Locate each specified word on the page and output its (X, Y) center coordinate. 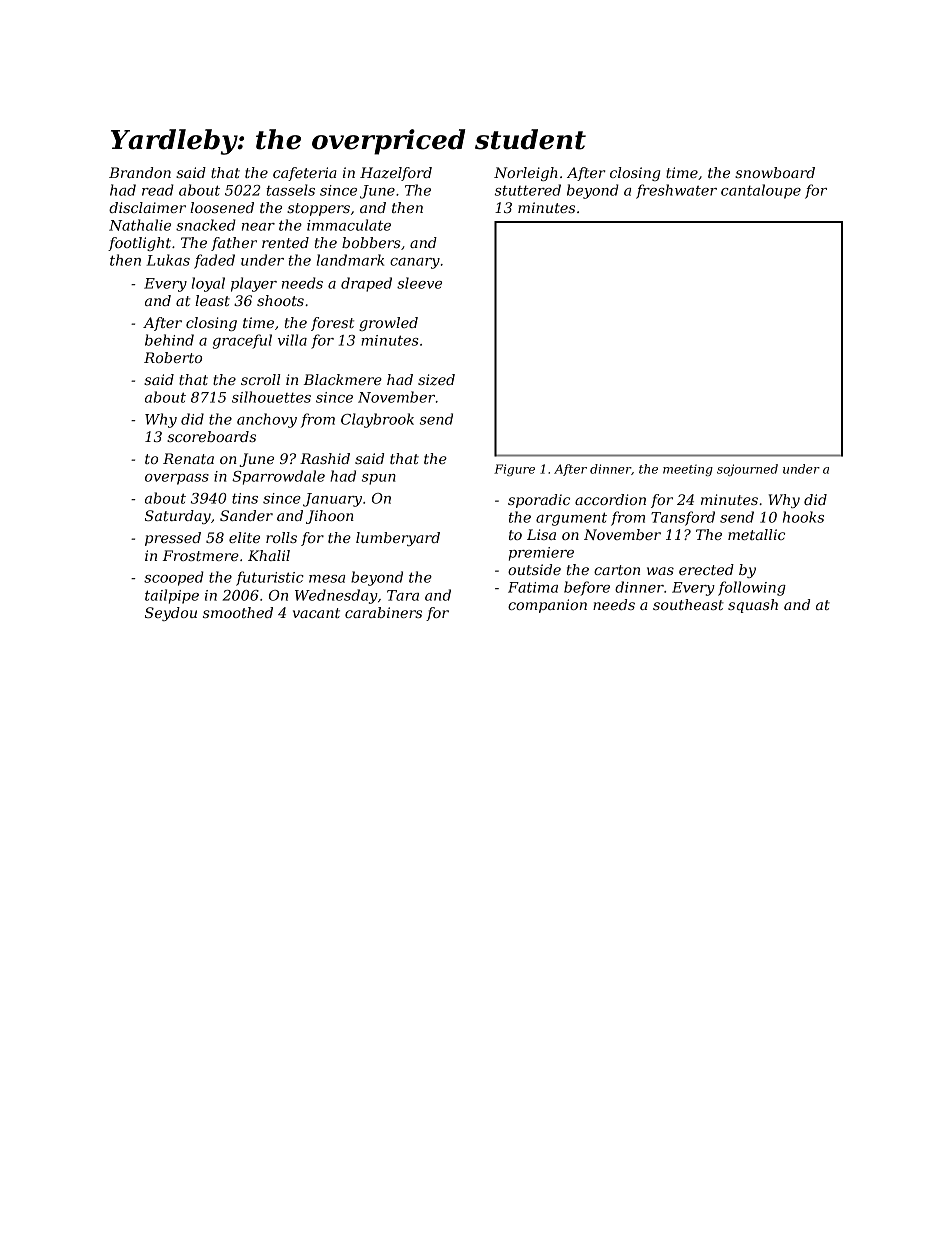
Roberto (173, 357)
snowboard (775, 172)
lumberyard (398, 539)
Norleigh (526, 174)
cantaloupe (761, 191)
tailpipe (172, 596)
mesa (327, 579)
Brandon (140, 172)
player (254, 284)
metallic (756, 534)
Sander (246, 515)
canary (415, 263)
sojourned (747, 470)
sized (436, 380)
